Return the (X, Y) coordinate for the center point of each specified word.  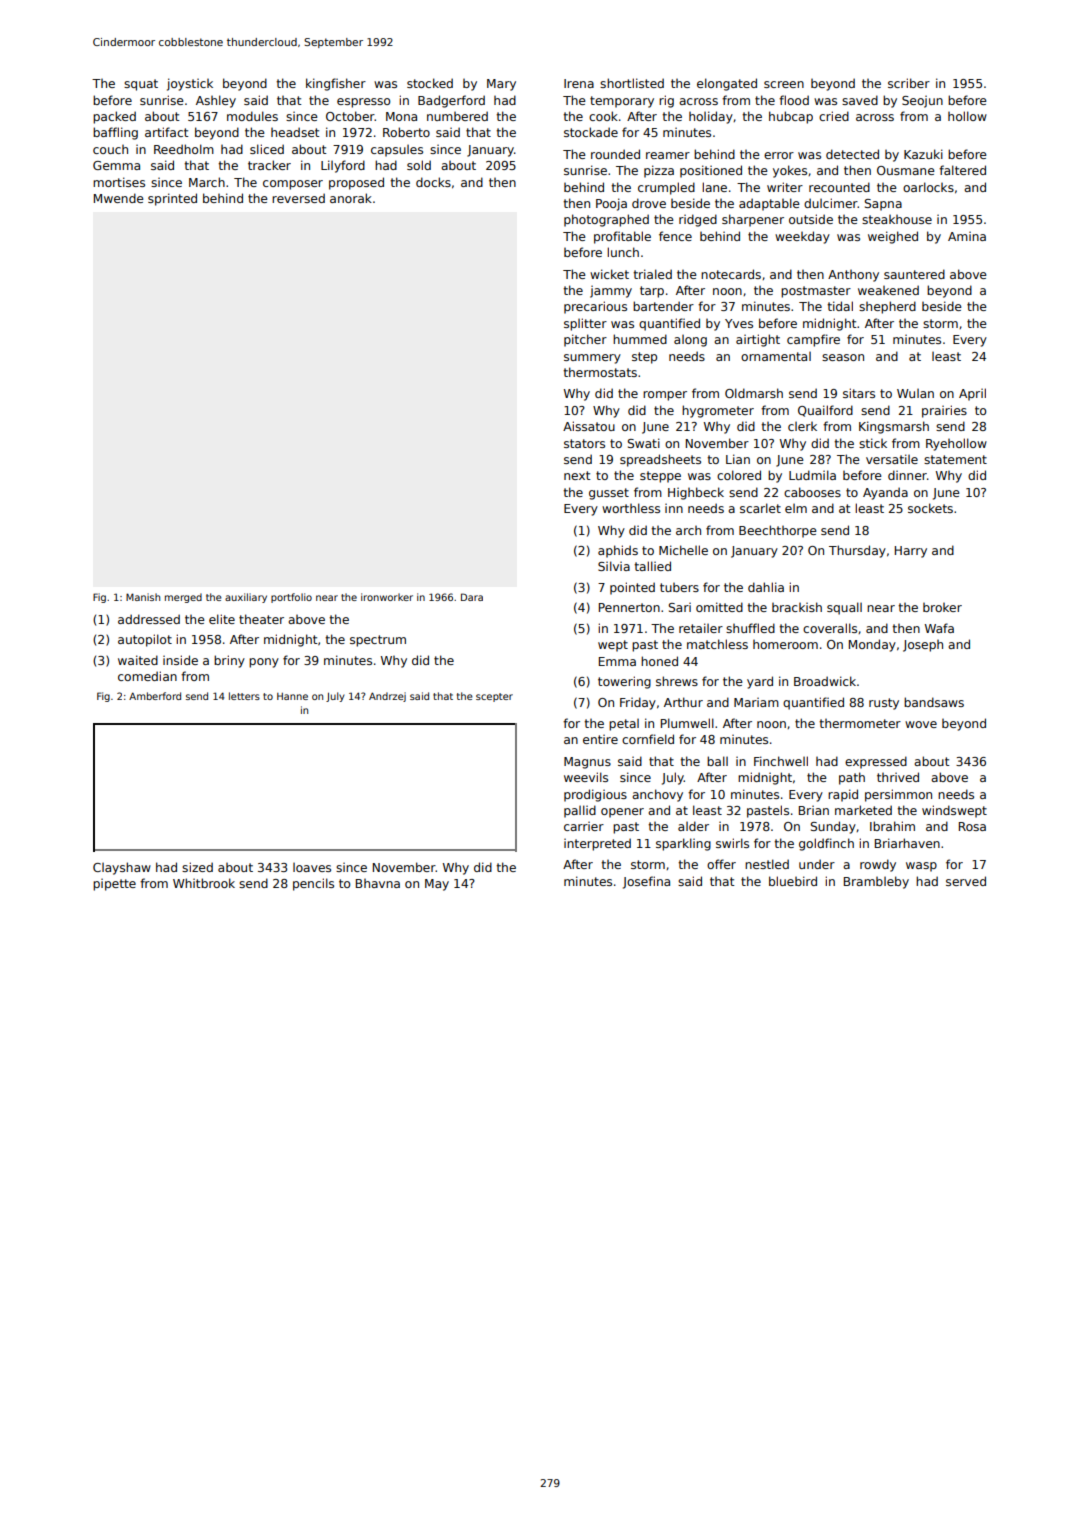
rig (666, 101)
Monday (872, 645)
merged (183, 598)
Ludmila (812, 475)
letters (244, 696)
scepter (494, 697)
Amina (967, 236)
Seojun (922, 102)
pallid (580, 811)
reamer (668, 155)
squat (141, 85)
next (577, 475)
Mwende (119, 198)
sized (197, 867)
